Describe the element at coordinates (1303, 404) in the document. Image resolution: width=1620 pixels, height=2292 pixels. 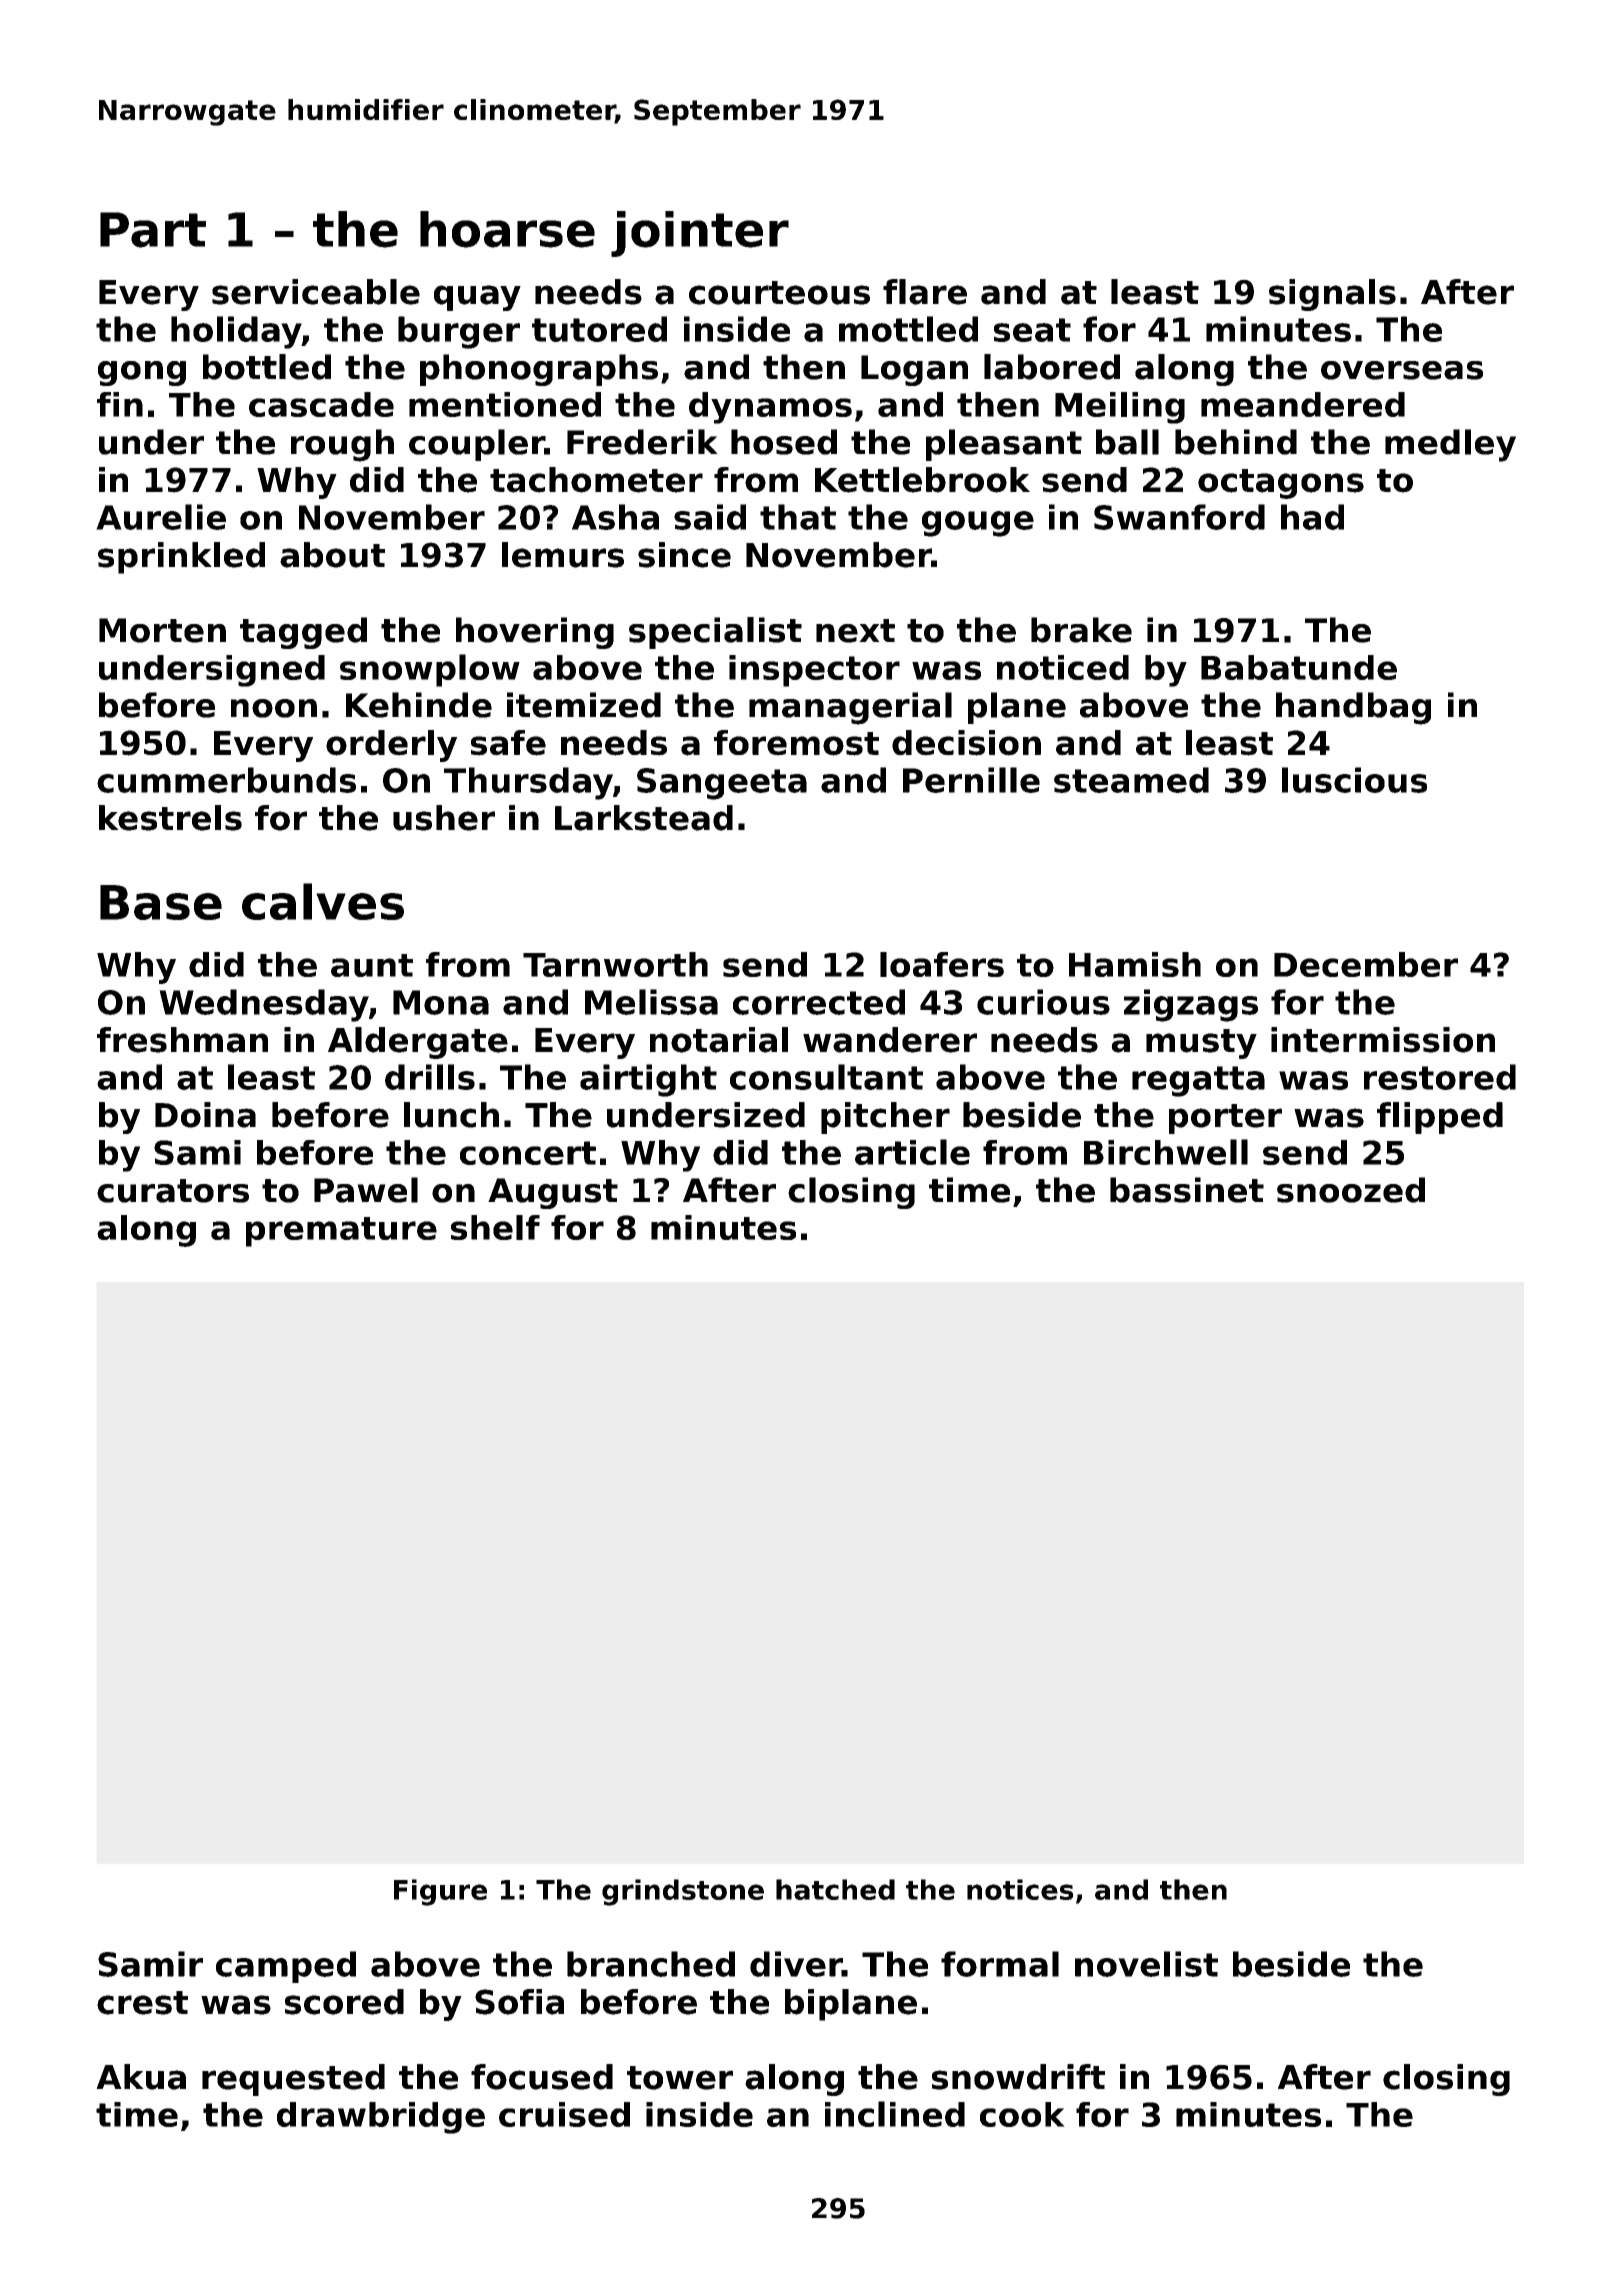
I see `meandered` at that location.
